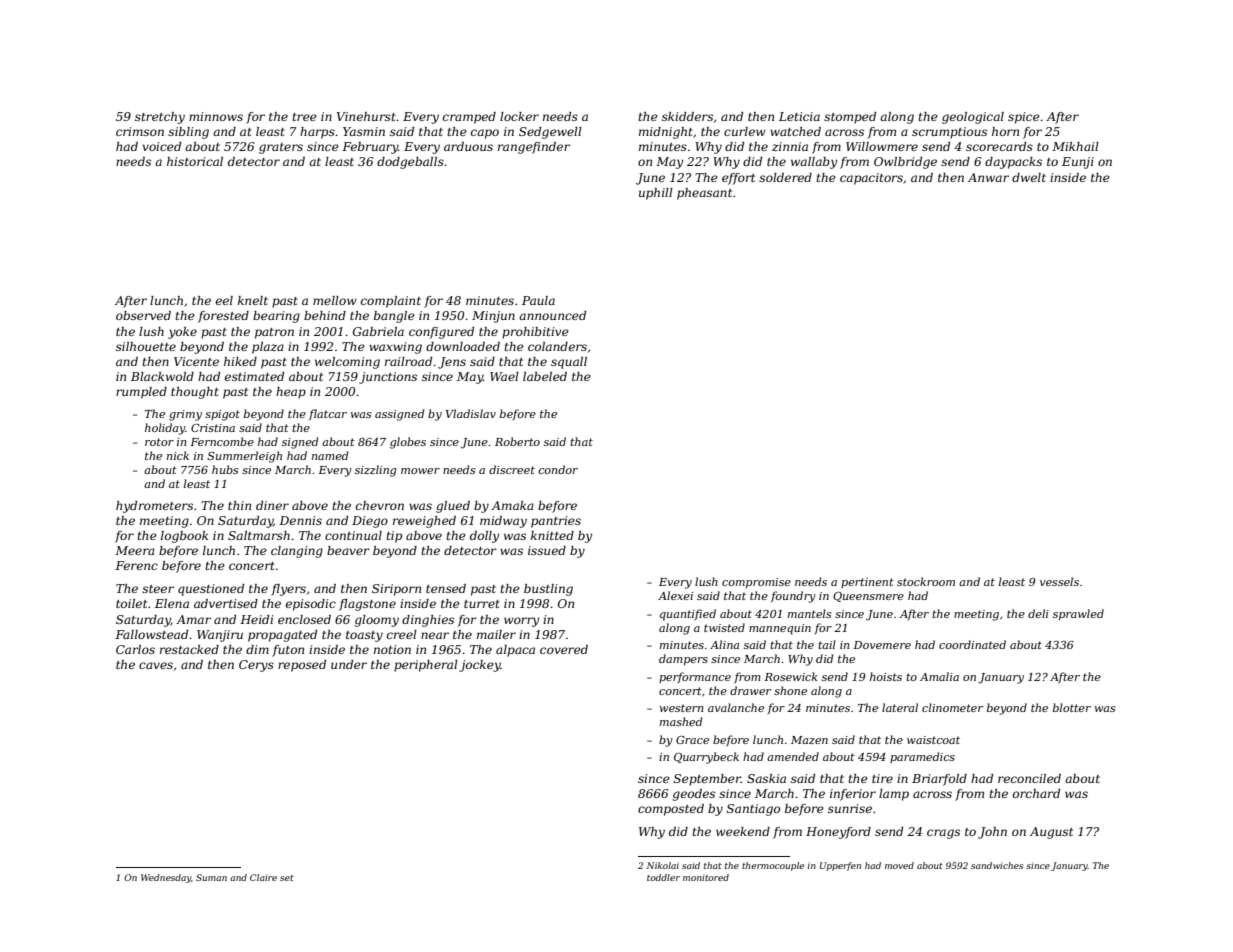 The image size is (1233, 952). What do you see at coordinates (330, 455) in the page?
I see `named` at bounding box center [330, 455].
